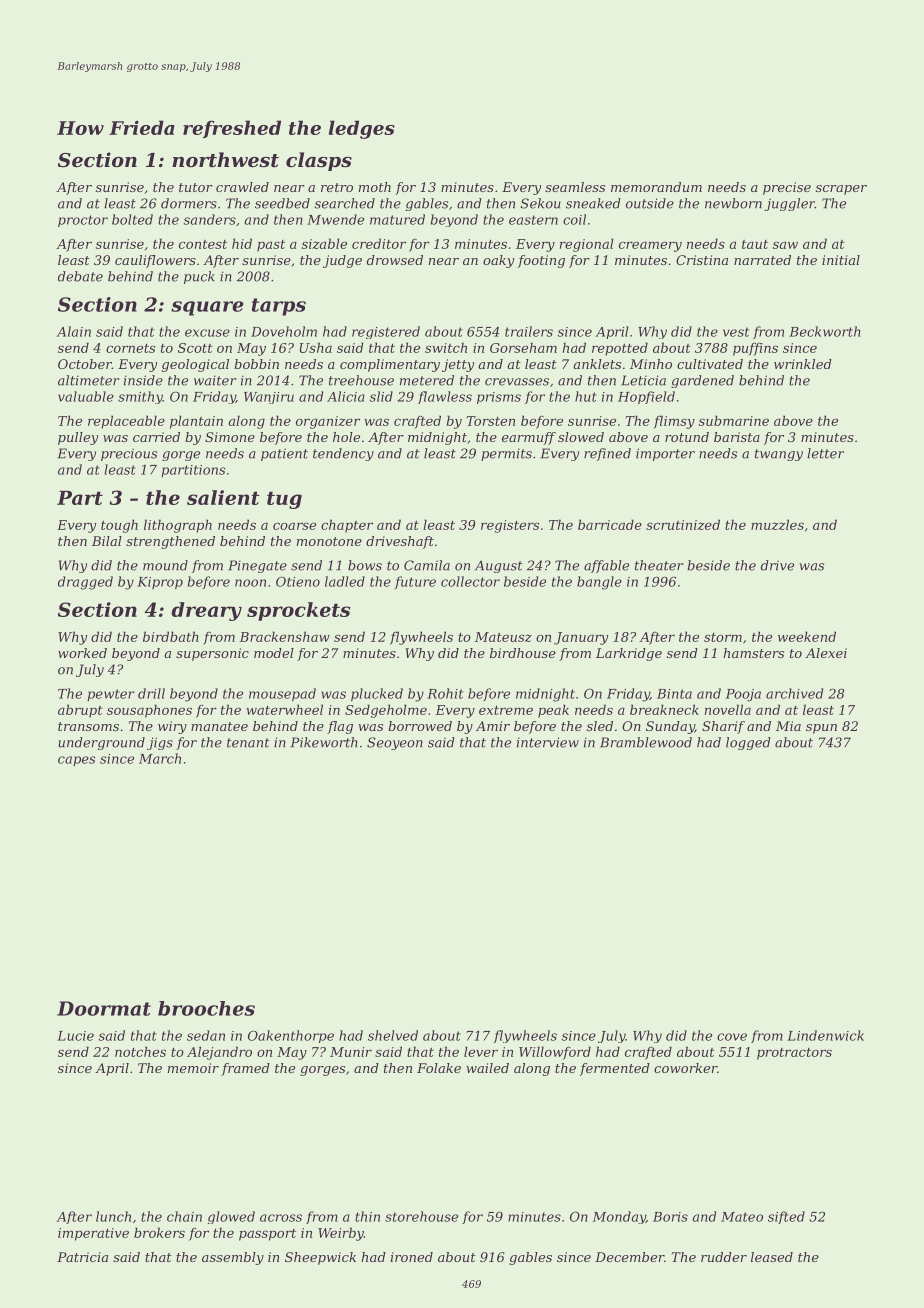 This document has width=924, height=1308. Describe the element at coordinates (723, 637) in the document. I see `storm` at that location.
